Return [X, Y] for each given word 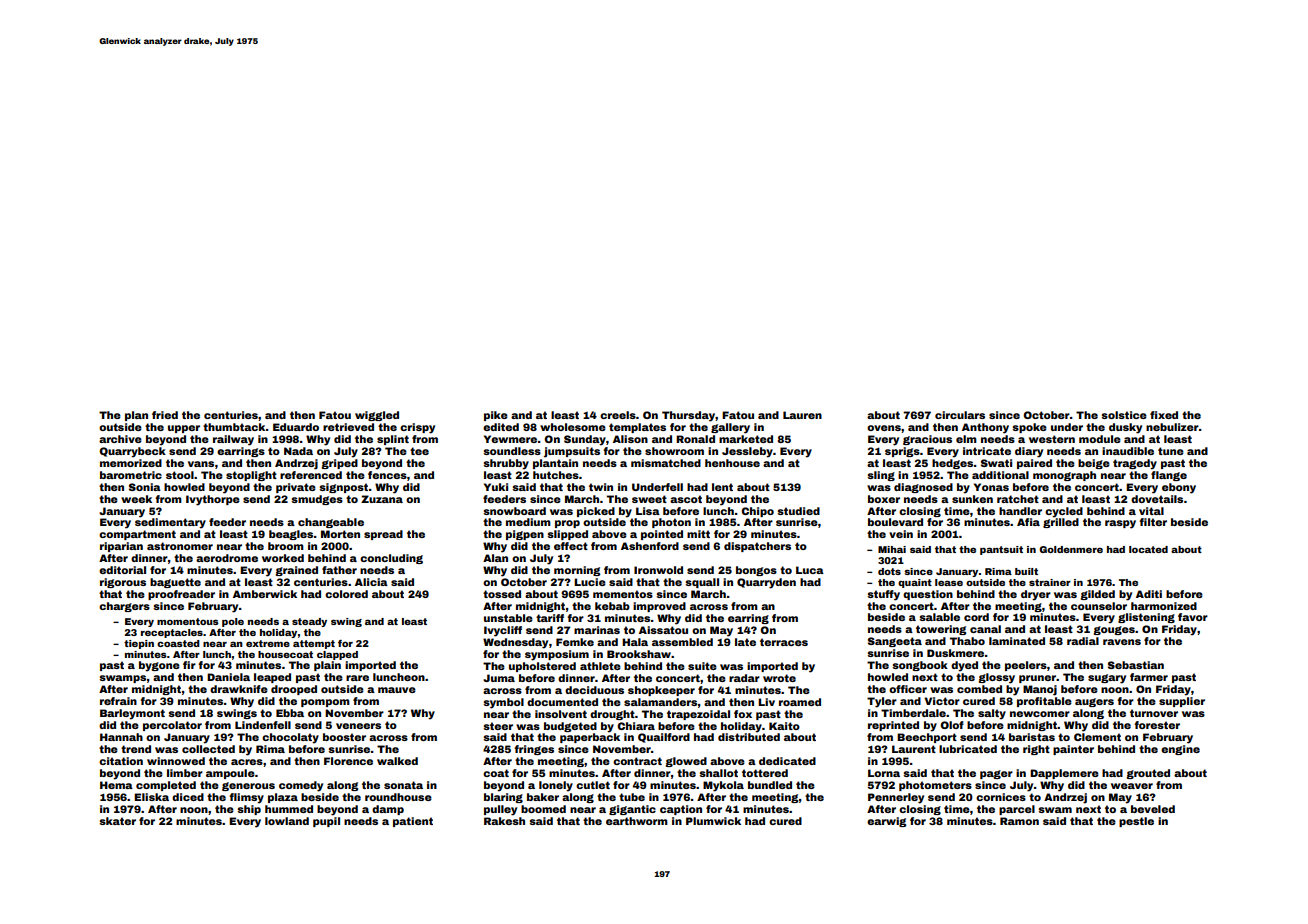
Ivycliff [503, 631]
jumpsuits [572, 452]
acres [247, 762]
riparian [121, 547]
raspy [1120, 524]
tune [1171, 451]
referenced [311, 475]
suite [702, 666]
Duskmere [955, 653]
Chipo [757, 512]
